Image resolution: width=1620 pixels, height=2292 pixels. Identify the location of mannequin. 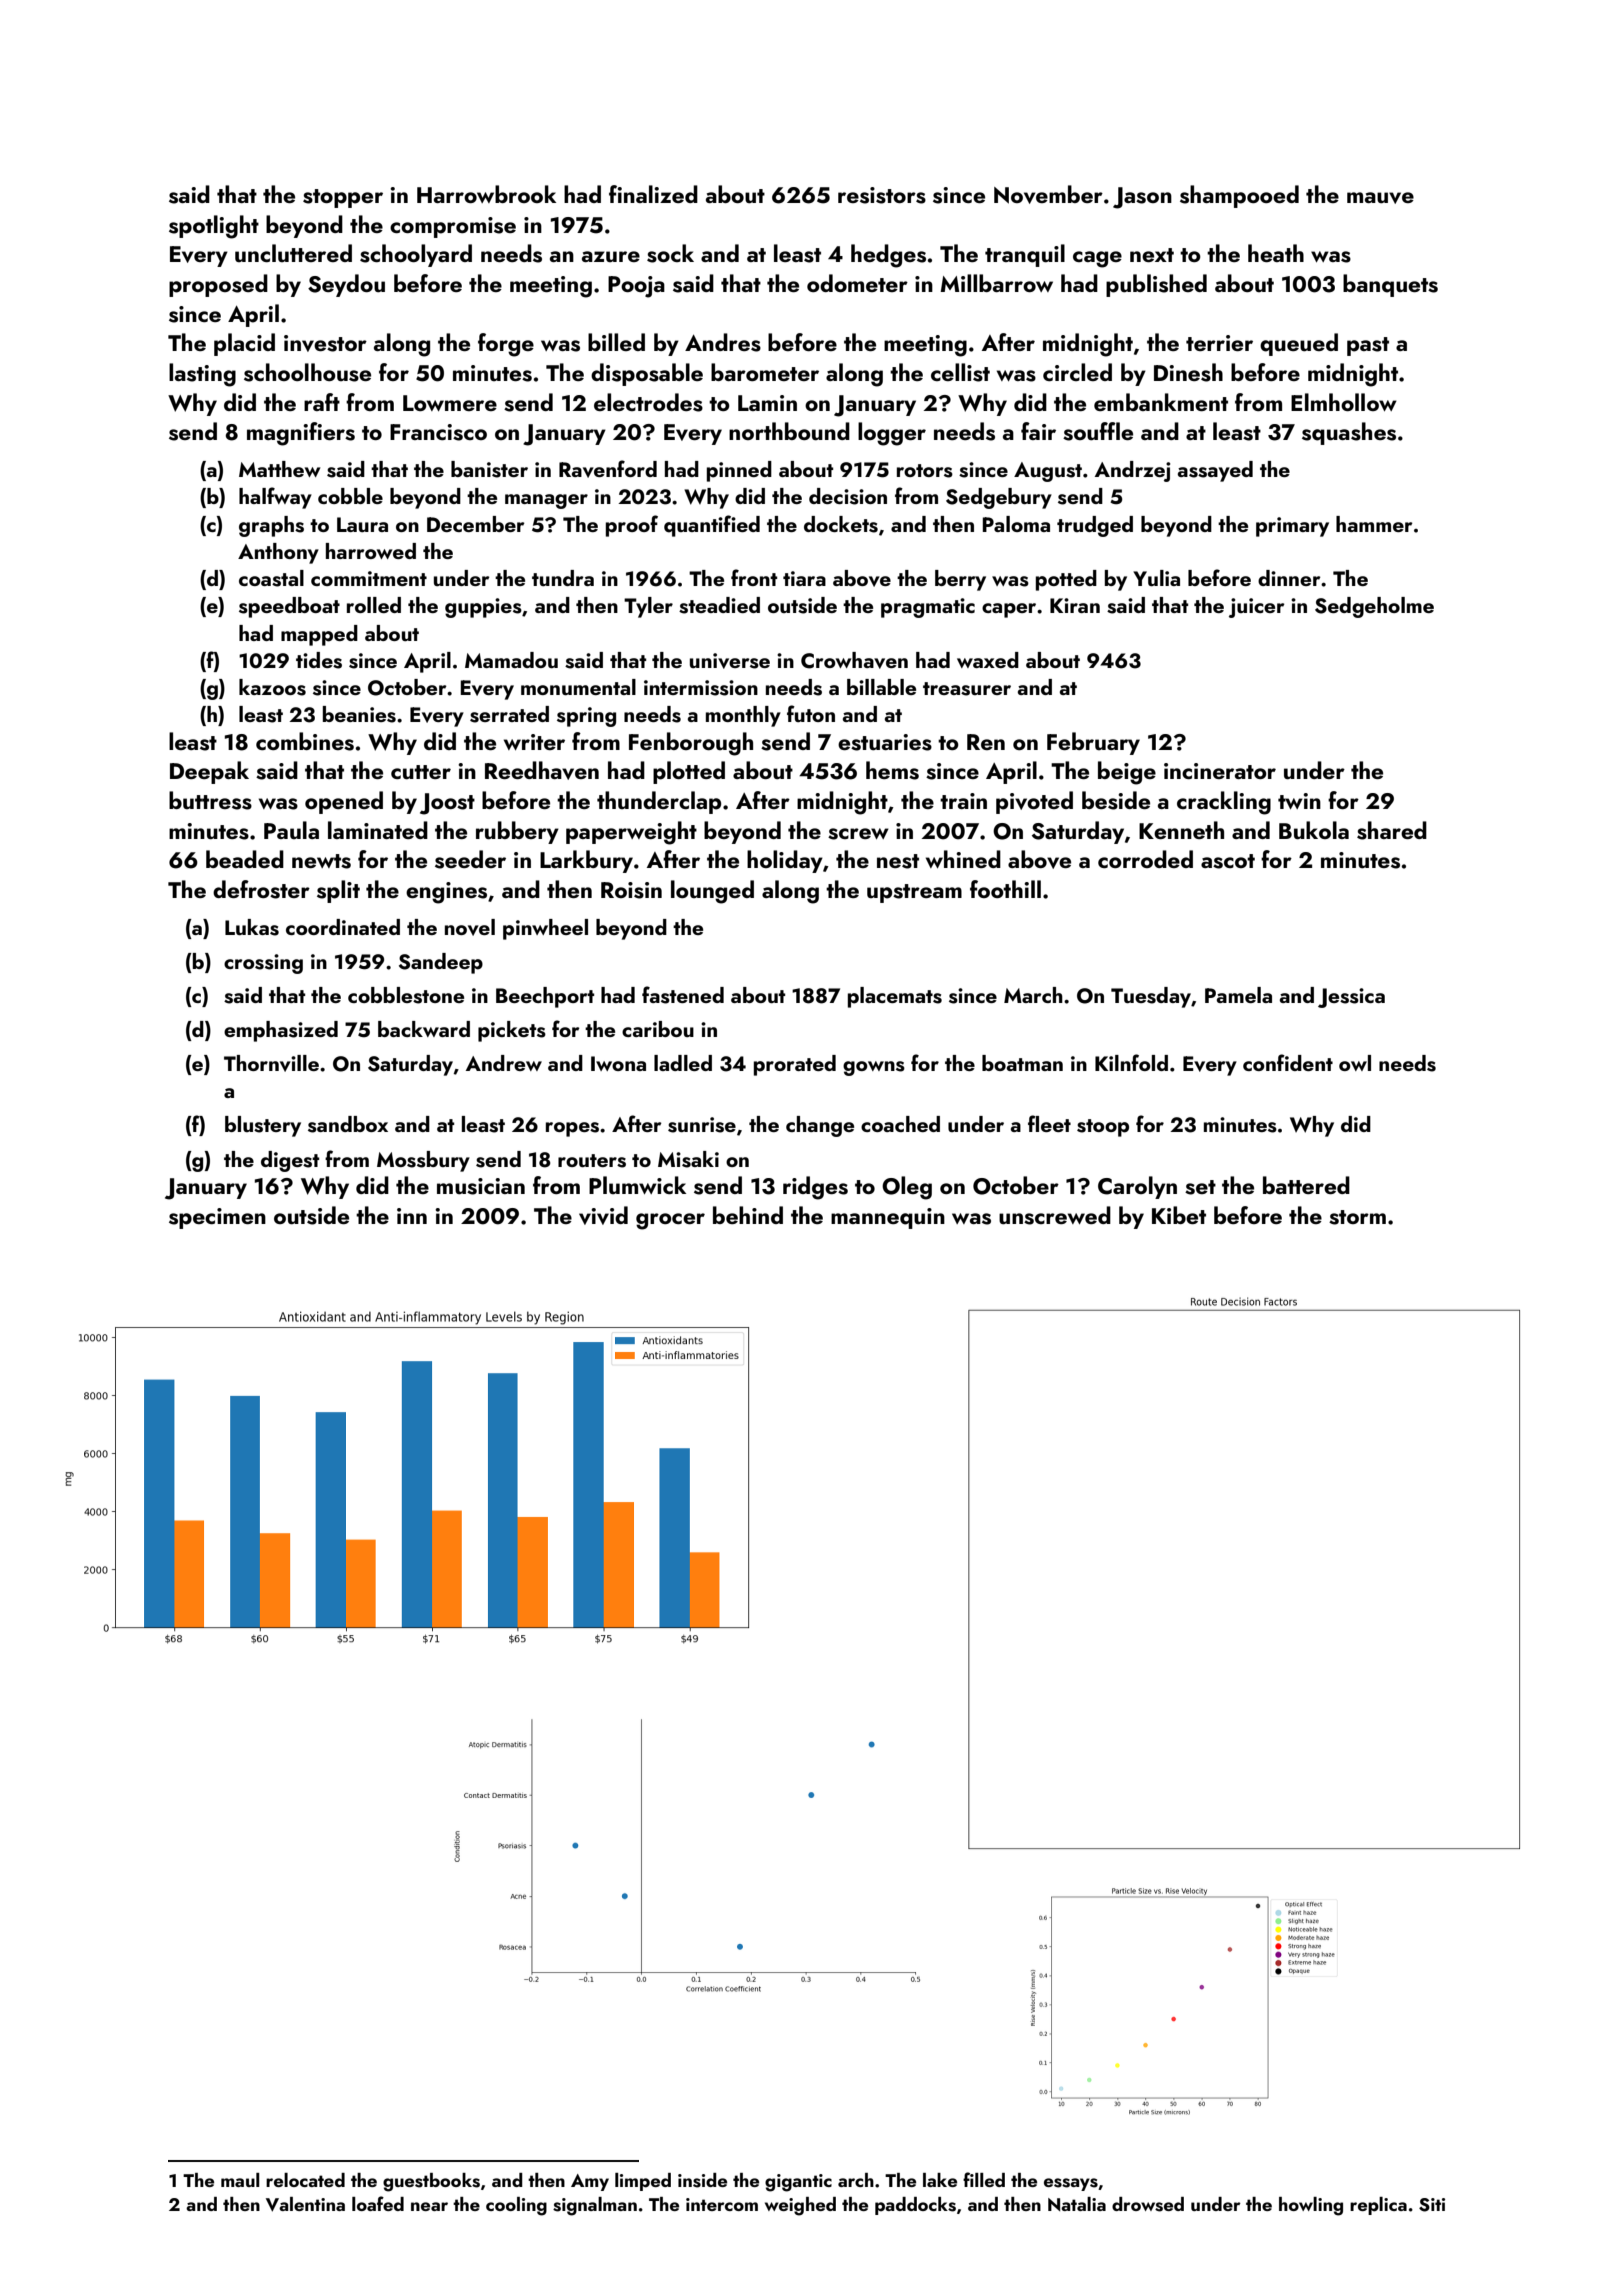
(888, 1218).
